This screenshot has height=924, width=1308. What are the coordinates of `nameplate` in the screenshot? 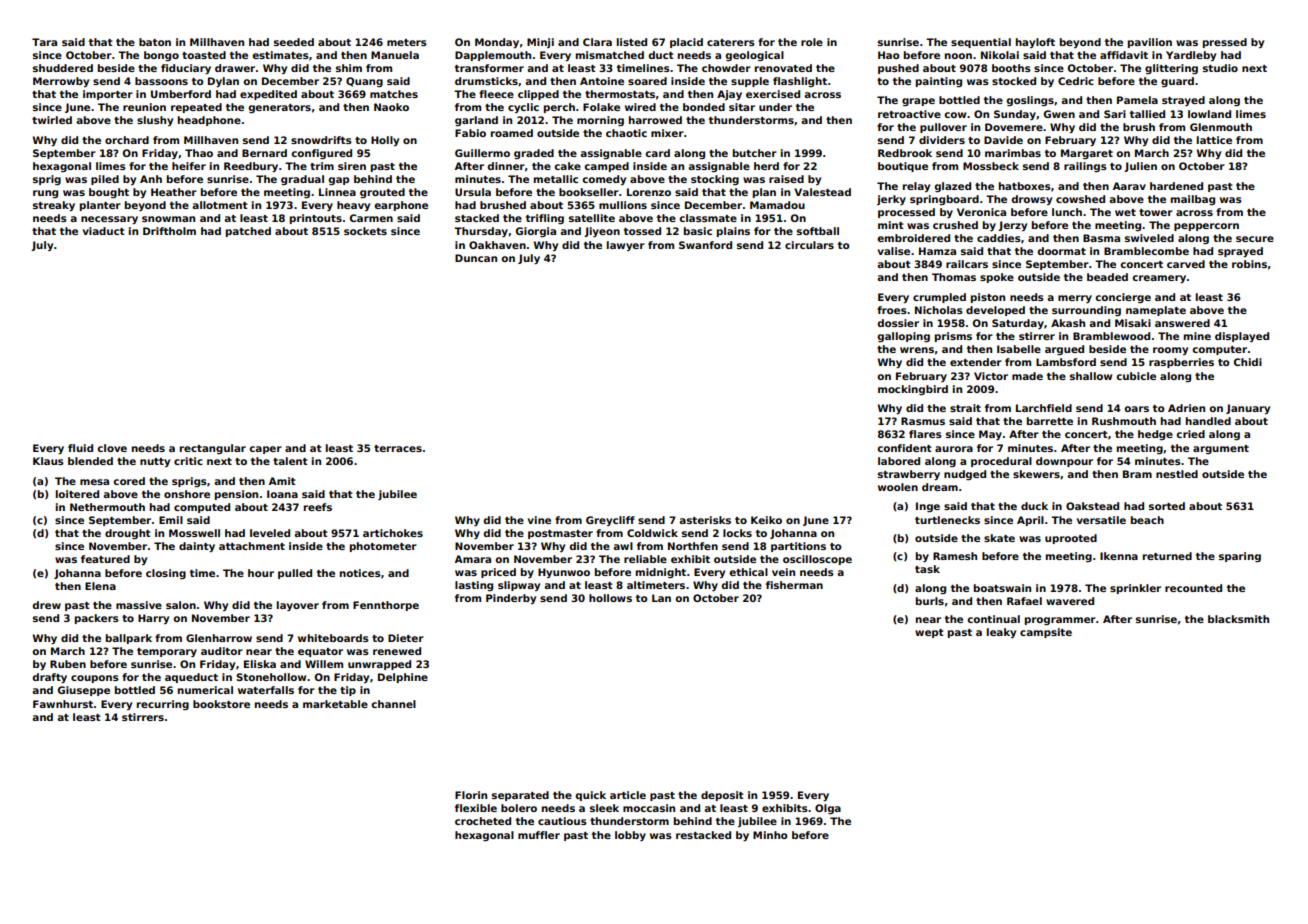 It's located at (1156, 311).
